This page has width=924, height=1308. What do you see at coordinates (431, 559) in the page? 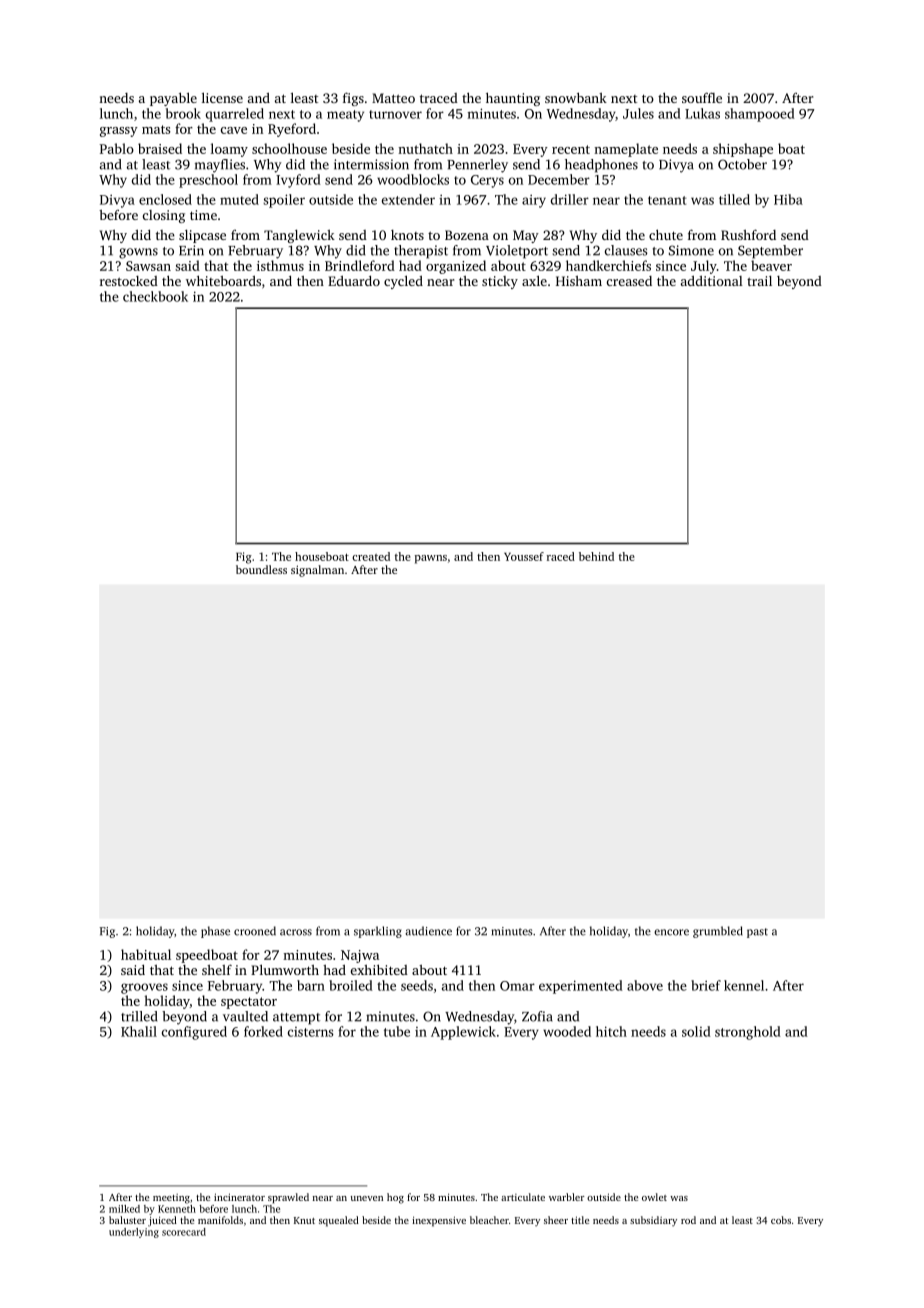
I see `pawns` at bounding box center [431, 559].
